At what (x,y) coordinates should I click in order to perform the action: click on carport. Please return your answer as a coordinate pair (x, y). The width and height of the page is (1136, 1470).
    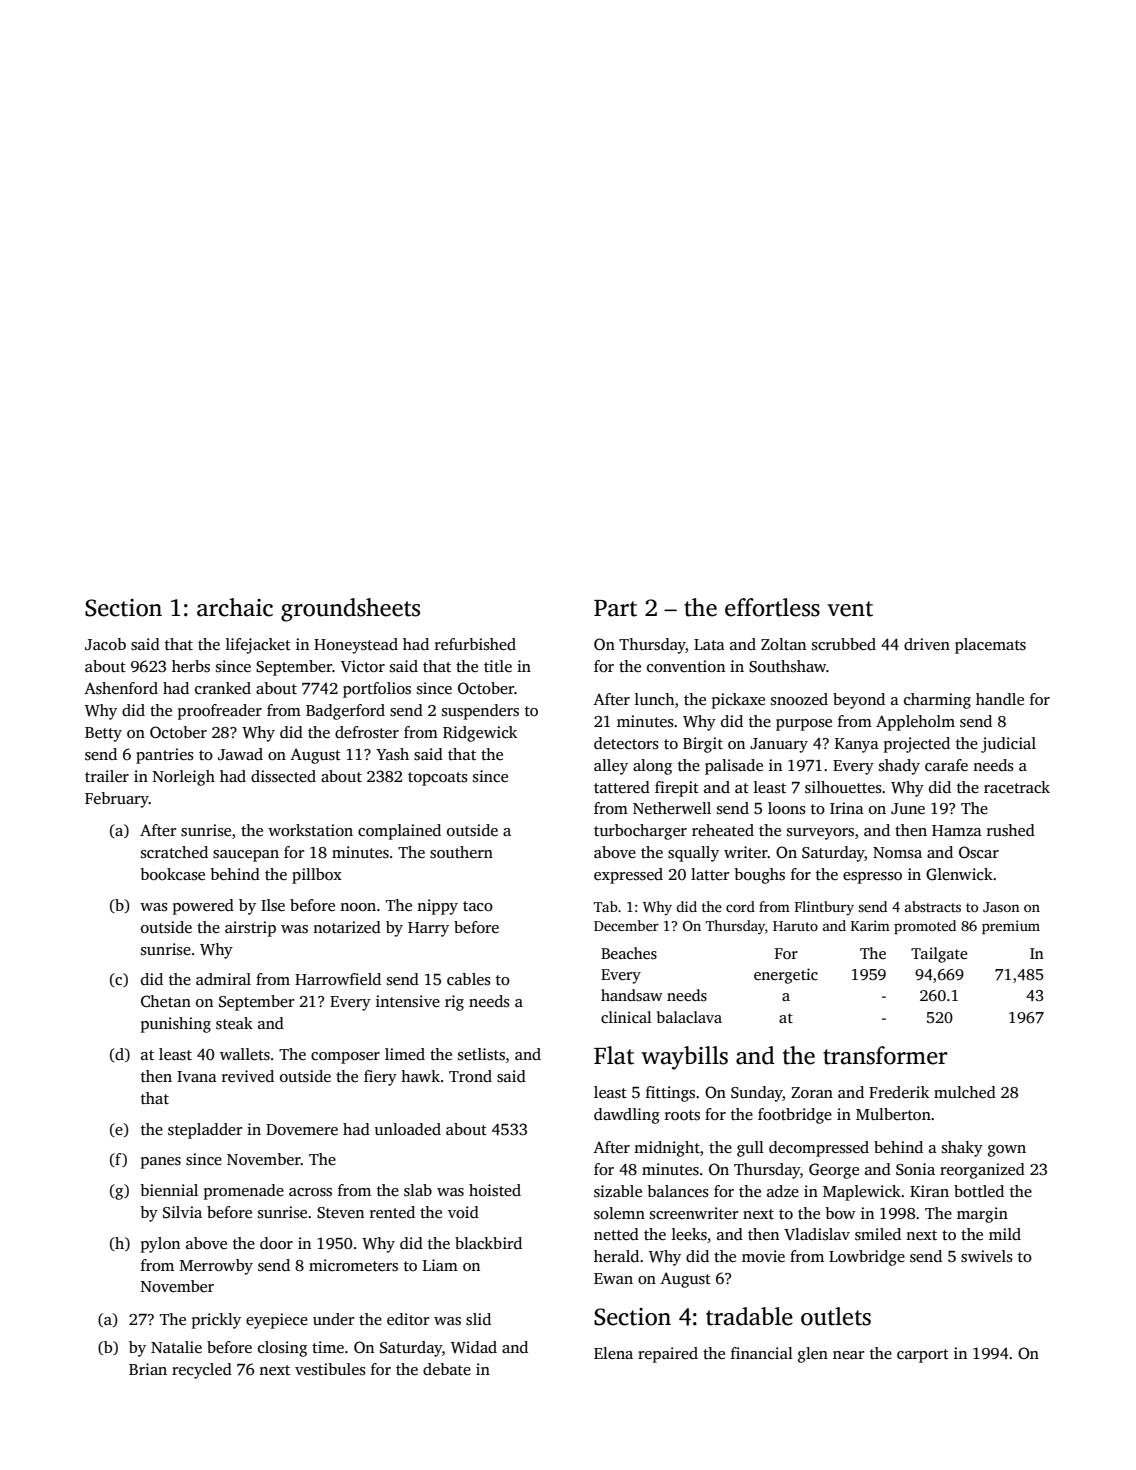
    Looking at the image, I should click on (923, 1356).
